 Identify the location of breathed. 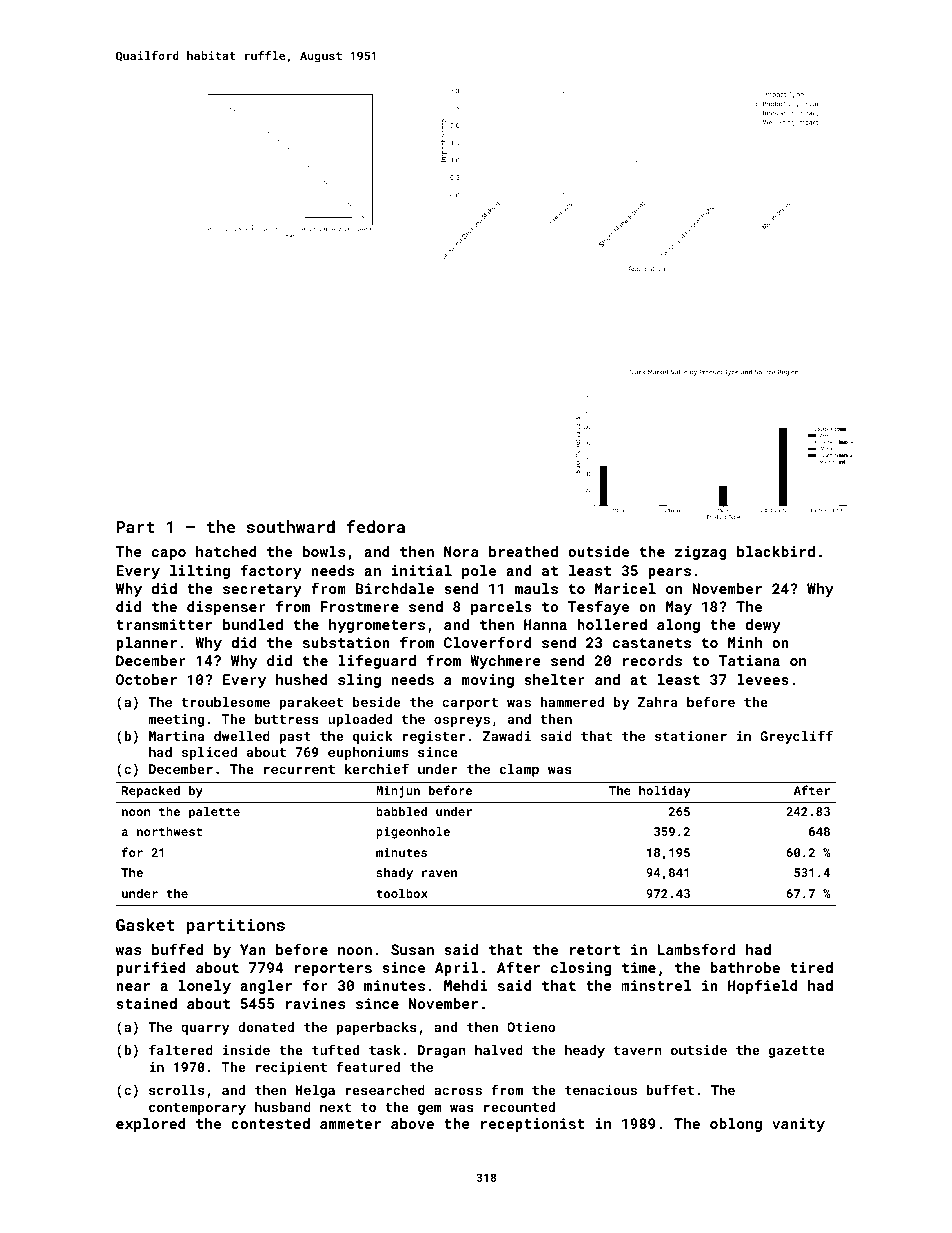
(523, 551).
